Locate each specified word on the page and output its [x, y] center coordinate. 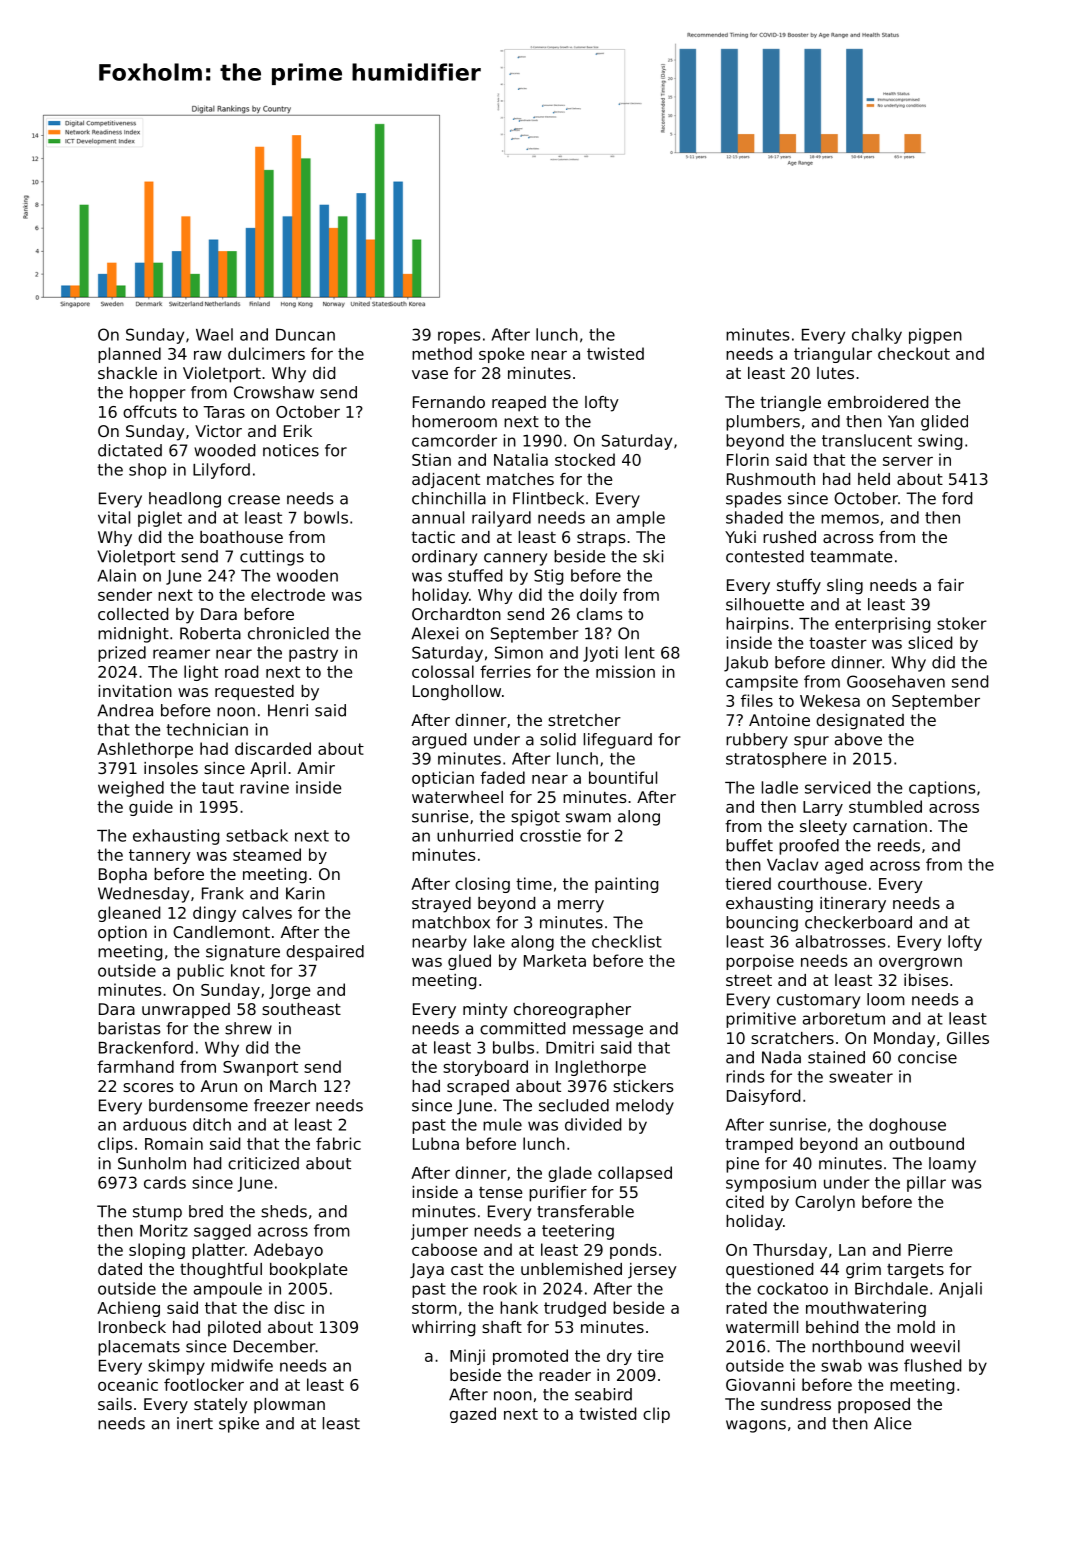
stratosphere [776, 760]
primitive [761, 1020]
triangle [791, 404]
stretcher [584, 720]
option [122, 934]
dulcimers [266, 353]
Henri [288, 710]
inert [195, 1423]
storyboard [485, 1068]
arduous [154, 1124]
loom [886, 999]
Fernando [449, 402]
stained [836, 1057]
